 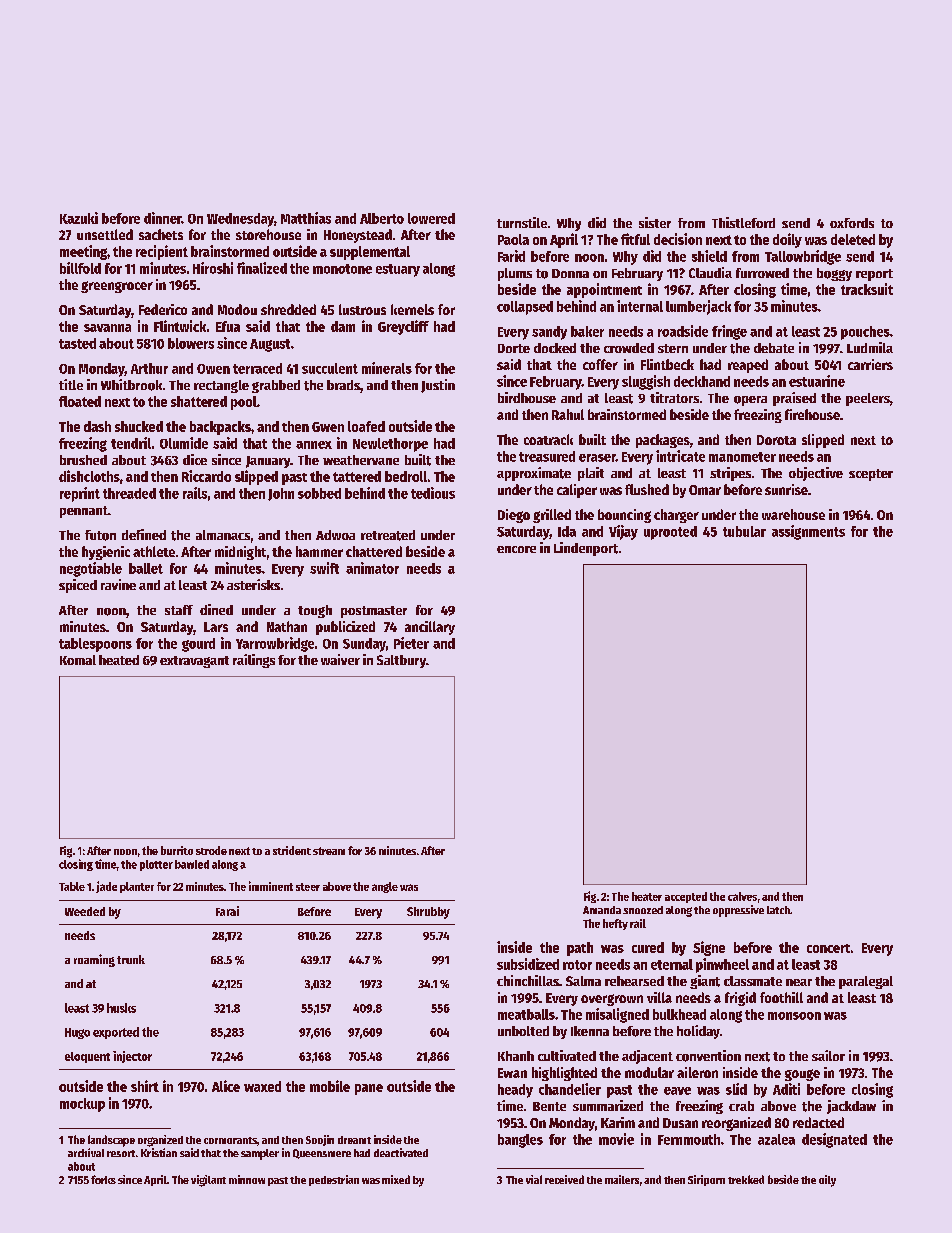 I want to click on firehouse, so click(x=812, y=414).
